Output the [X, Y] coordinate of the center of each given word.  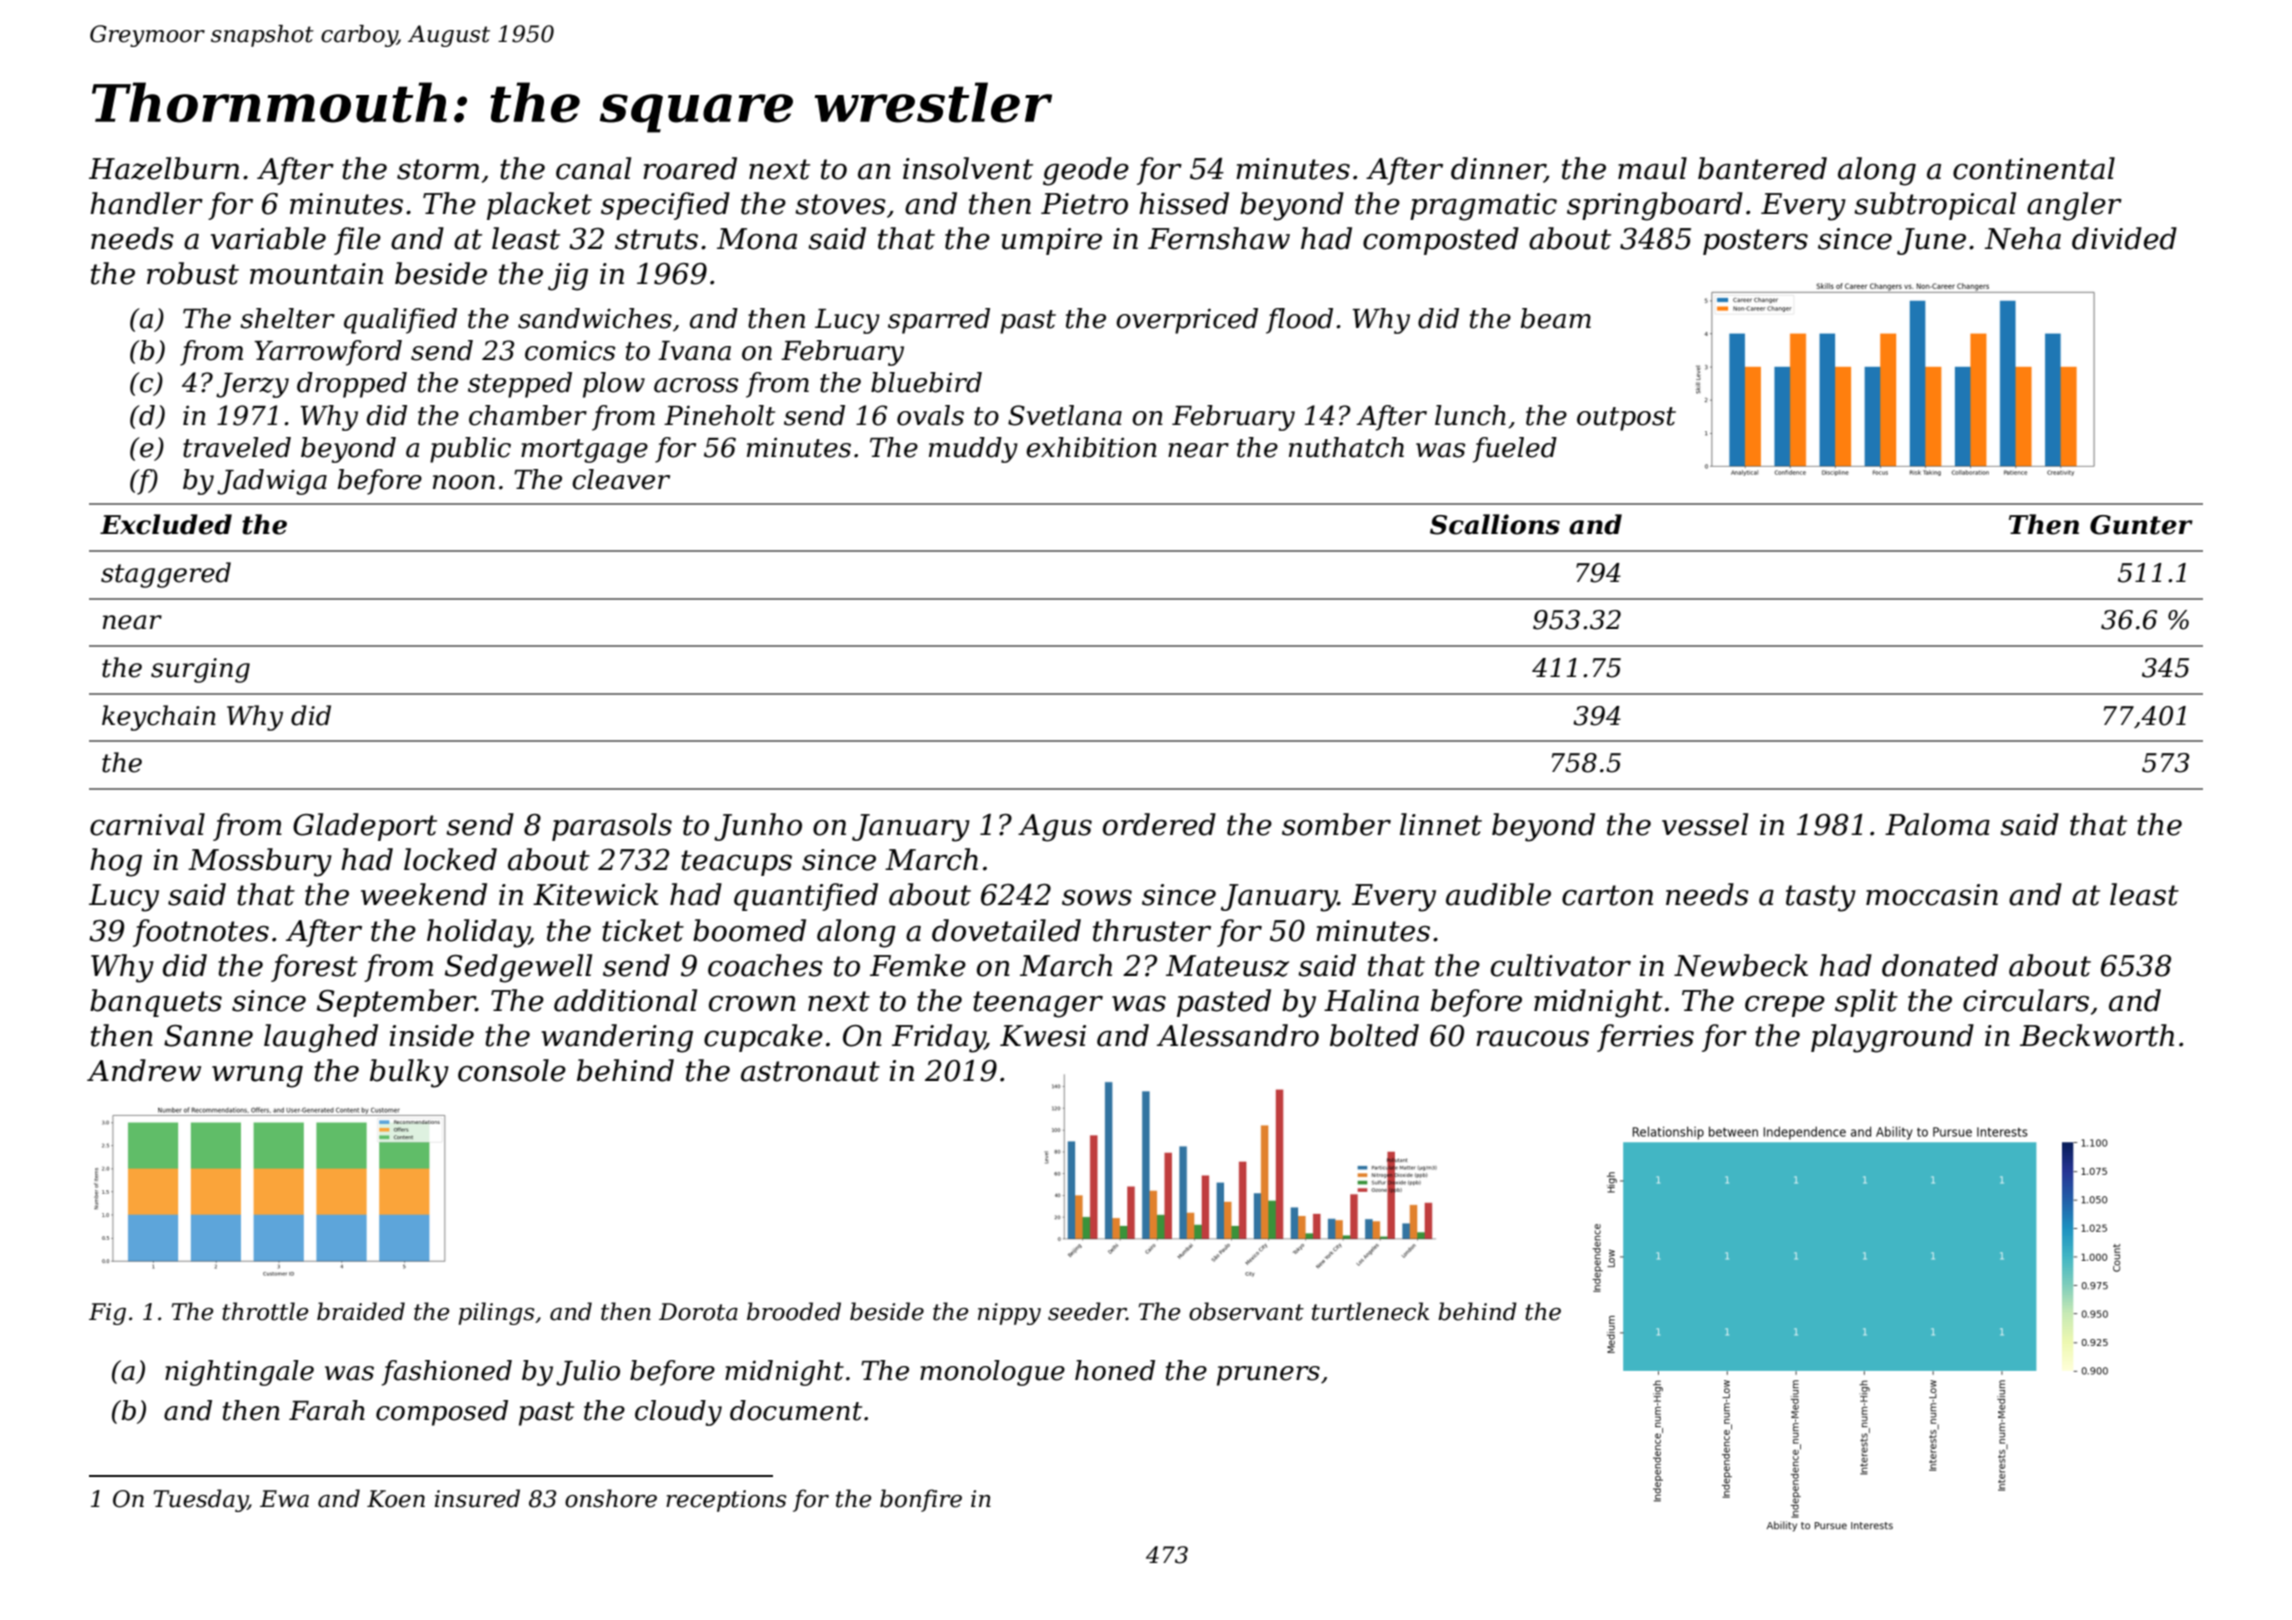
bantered [1762, 168]
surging [200, 670]
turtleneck [1370, 1311]
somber [1336, 824]
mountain [316, 274]
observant [1246, 1311]
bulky [409, 1073]
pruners [1268, 1376]
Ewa [284, 1499]
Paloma [1937, 824]
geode [1086, 171]
